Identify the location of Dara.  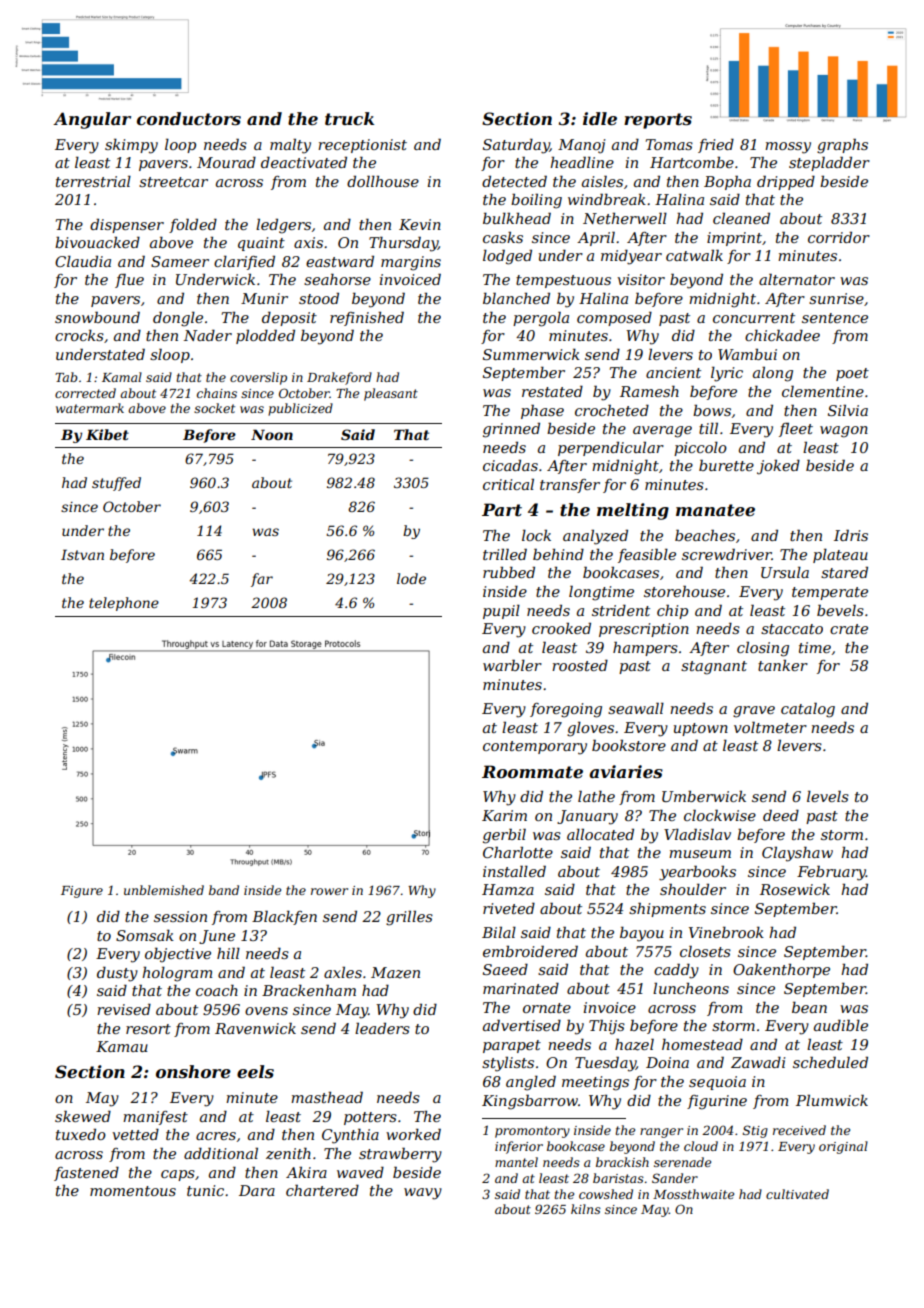
(257, 1190).
